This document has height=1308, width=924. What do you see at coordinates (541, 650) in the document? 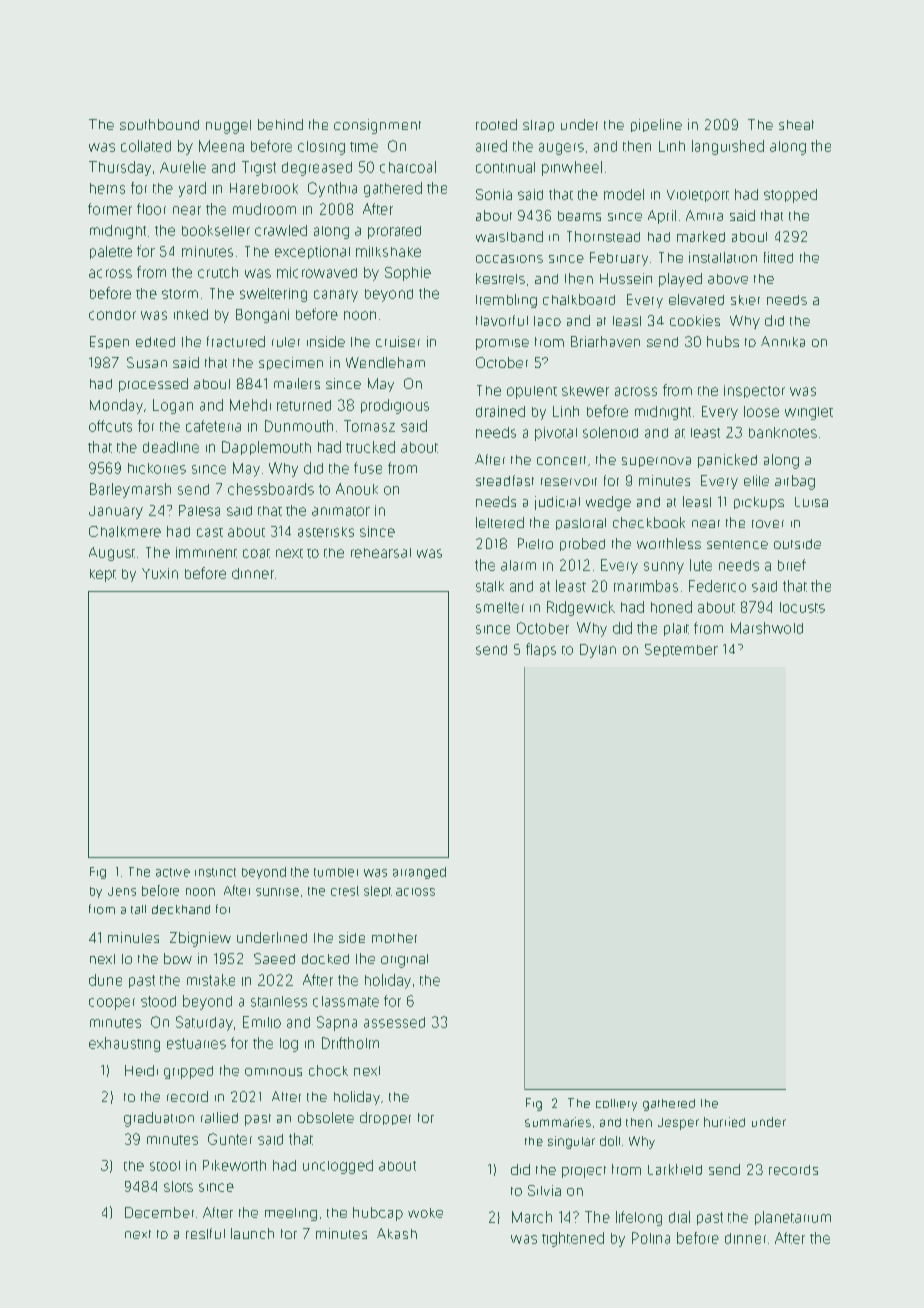
I see `flaps` at bounding box center [541, 650].
